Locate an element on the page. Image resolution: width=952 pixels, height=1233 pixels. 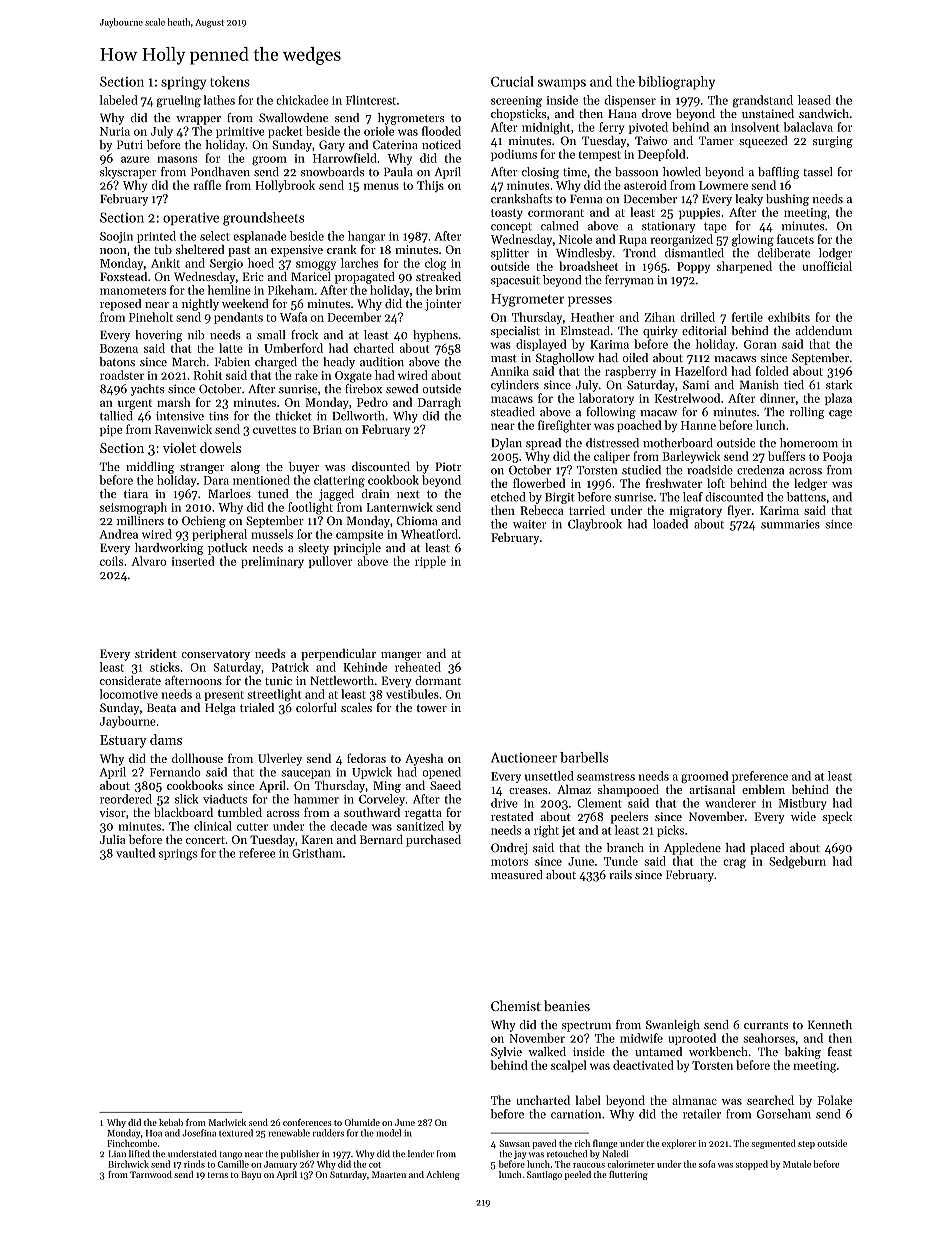
Flintcrest is located at coordinates (371, 100).
